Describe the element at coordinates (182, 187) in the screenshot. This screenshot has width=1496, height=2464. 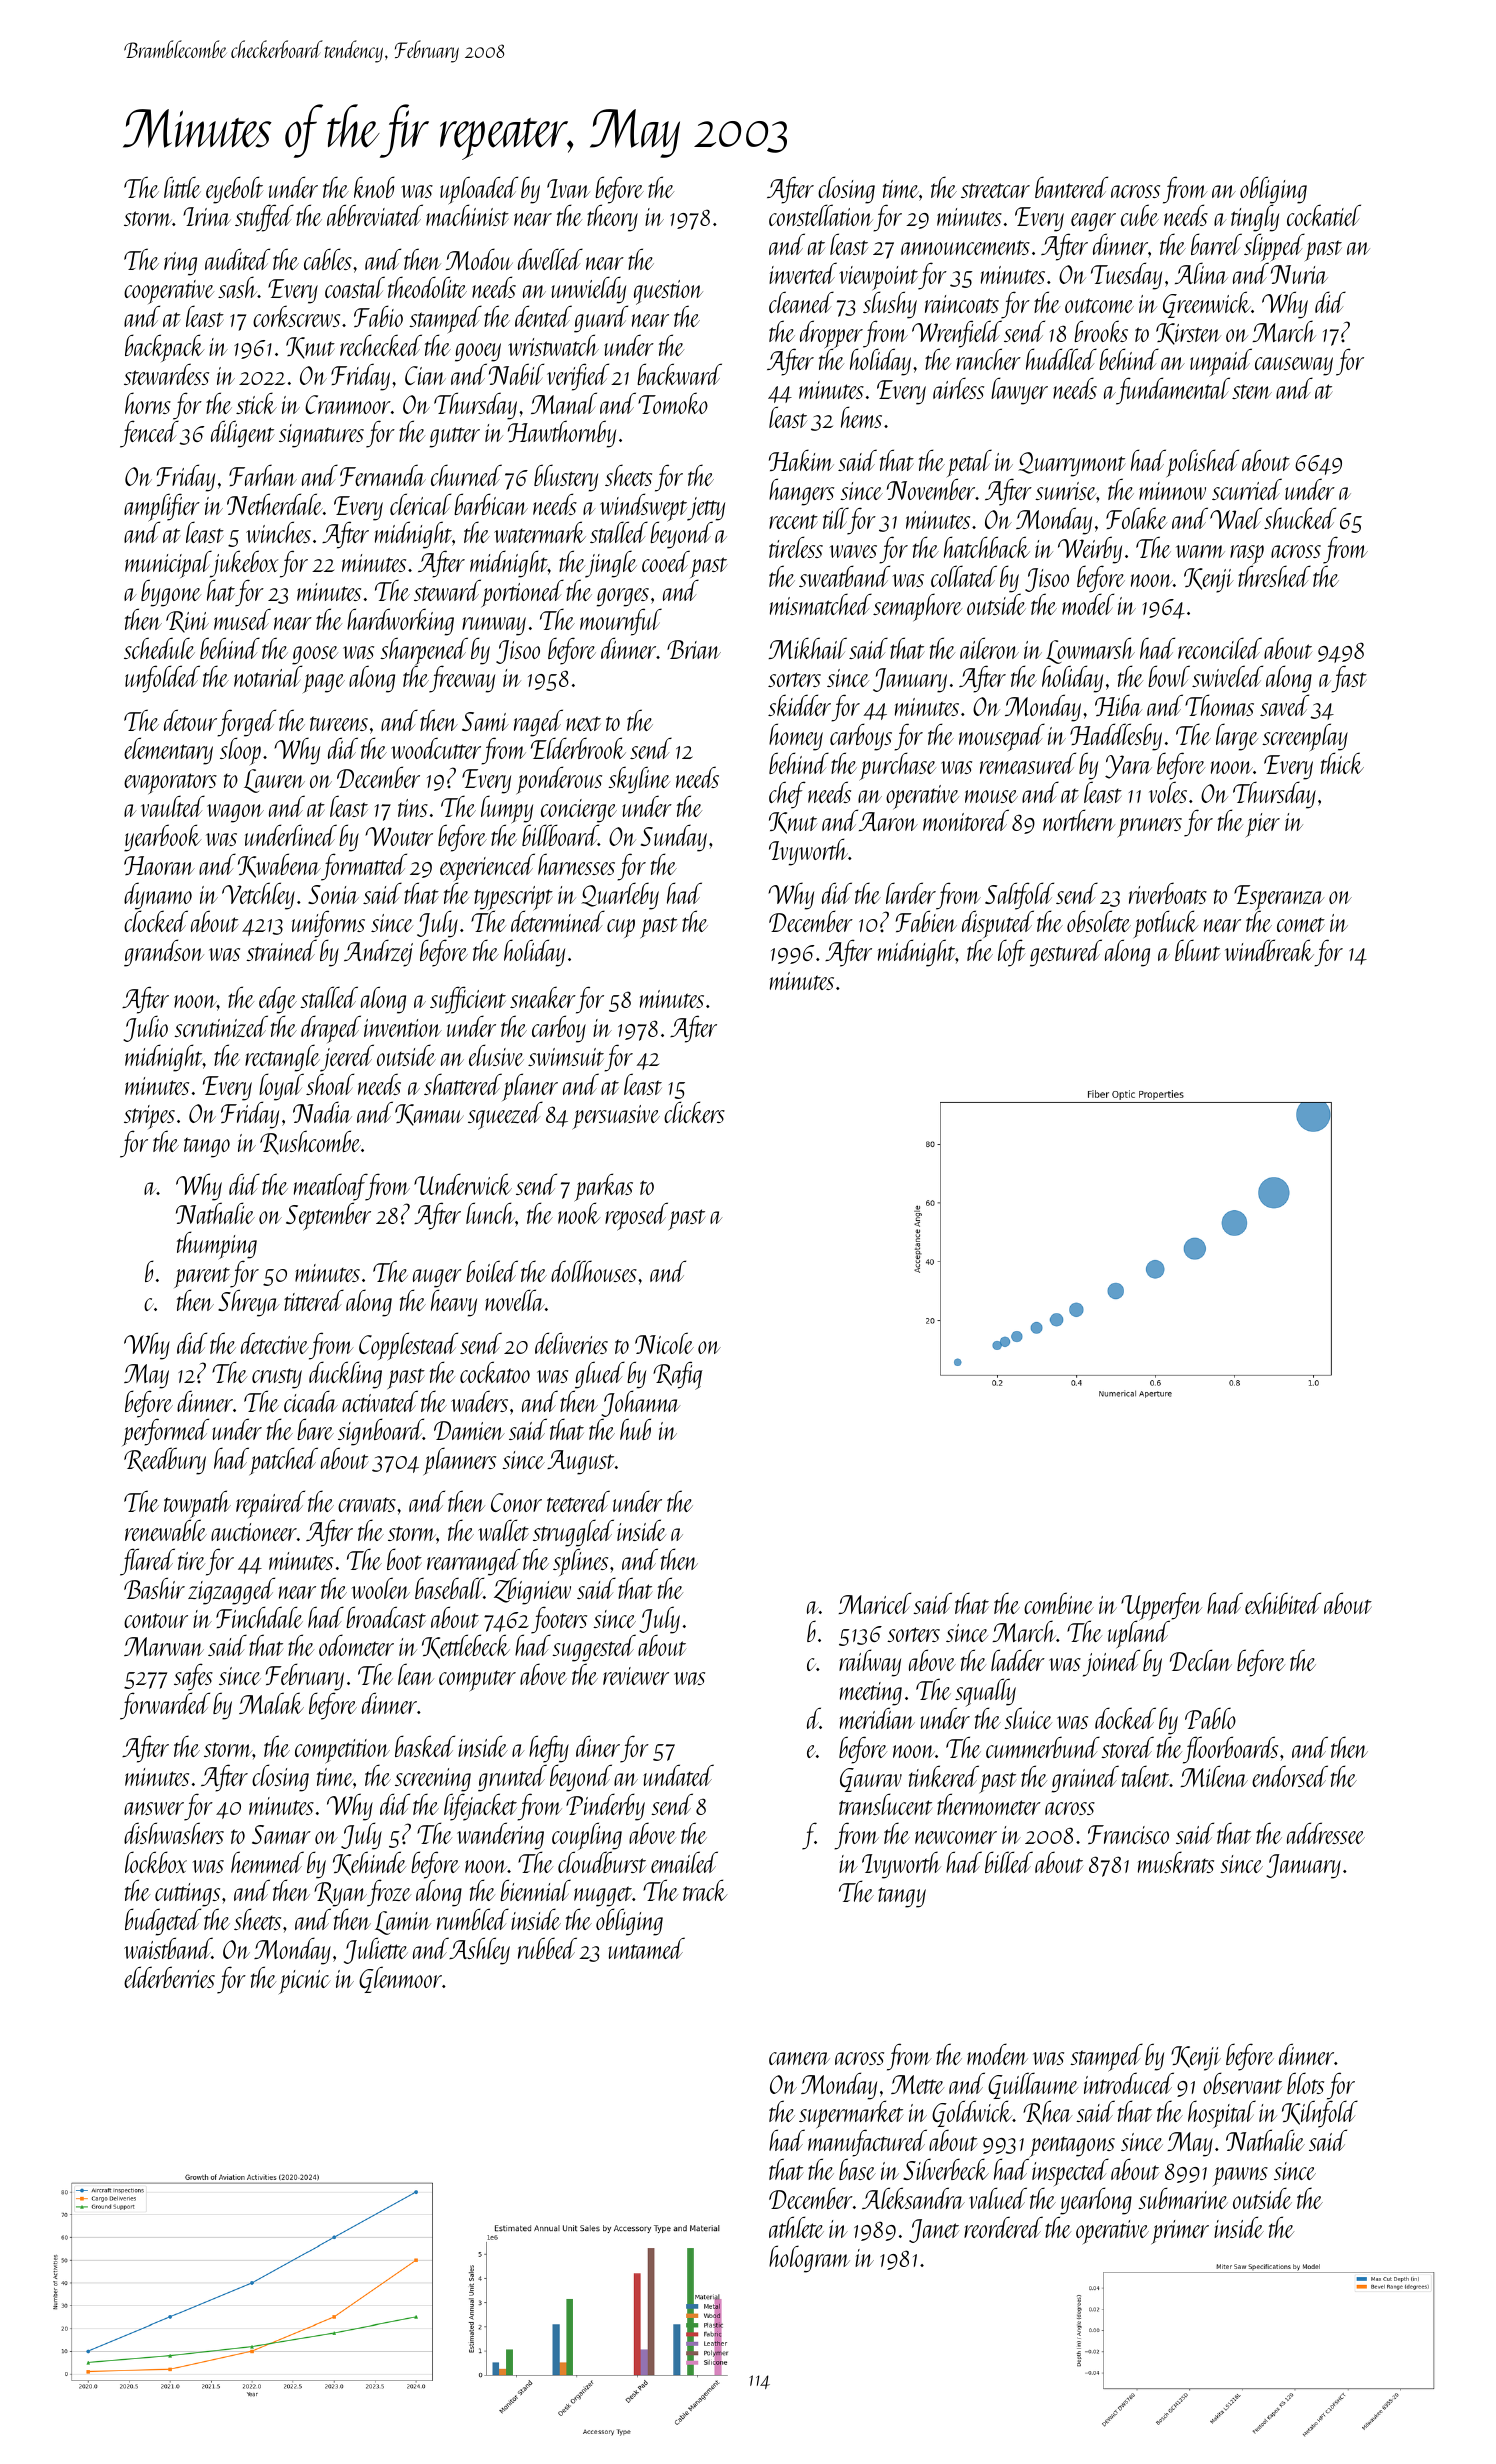
I see `little` at that location.
